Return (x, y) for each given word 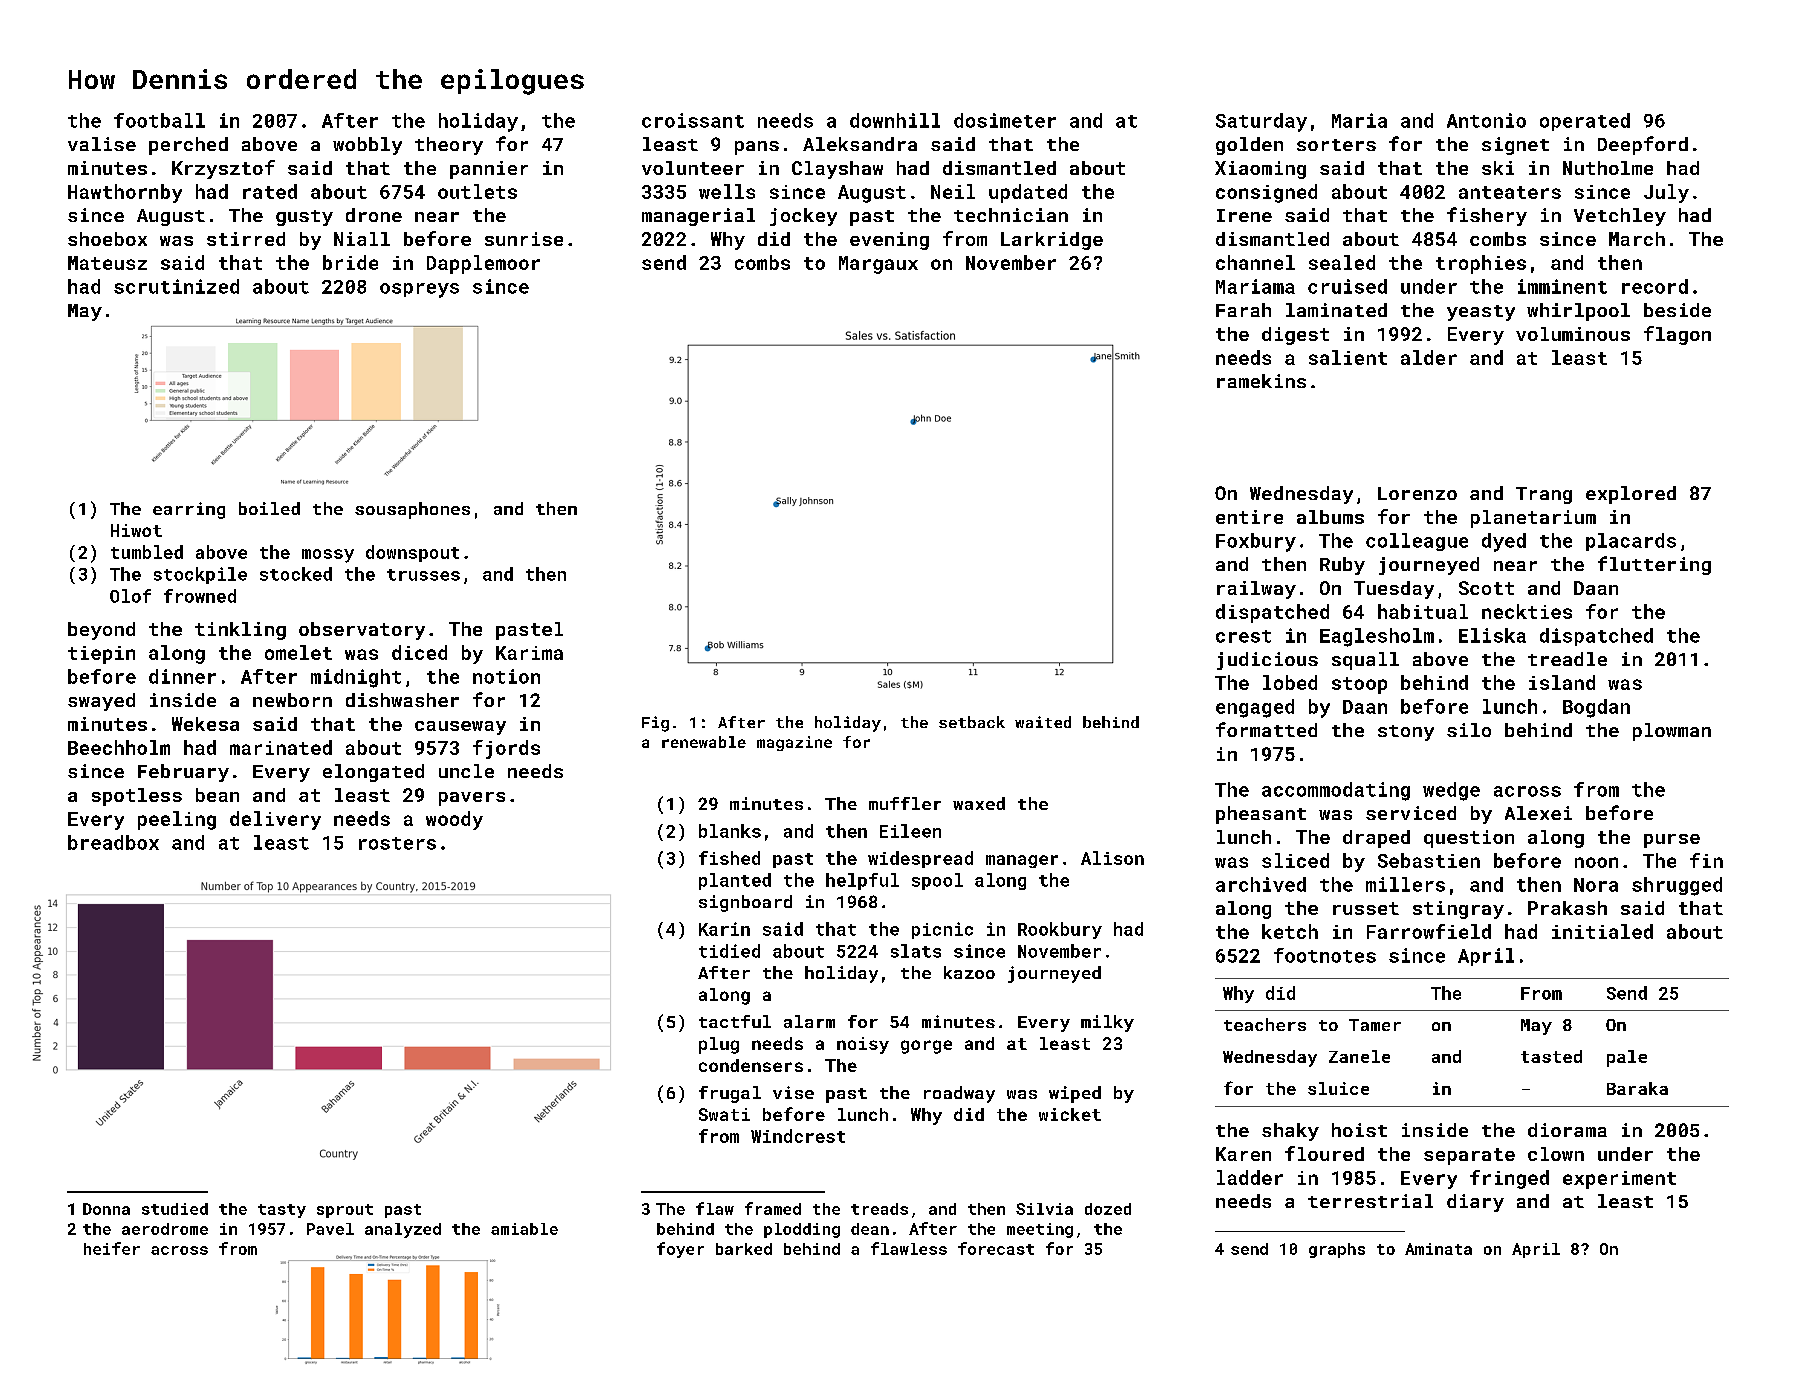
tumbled (147, 552)
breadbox (113, 842)
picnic (942, 930)
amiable (524, 1229)
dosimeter (1005, 120)
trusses (423, 575)
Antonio (1486, 120)
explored (1631, 495)
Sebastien (1429, 860)
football (159, 120)
